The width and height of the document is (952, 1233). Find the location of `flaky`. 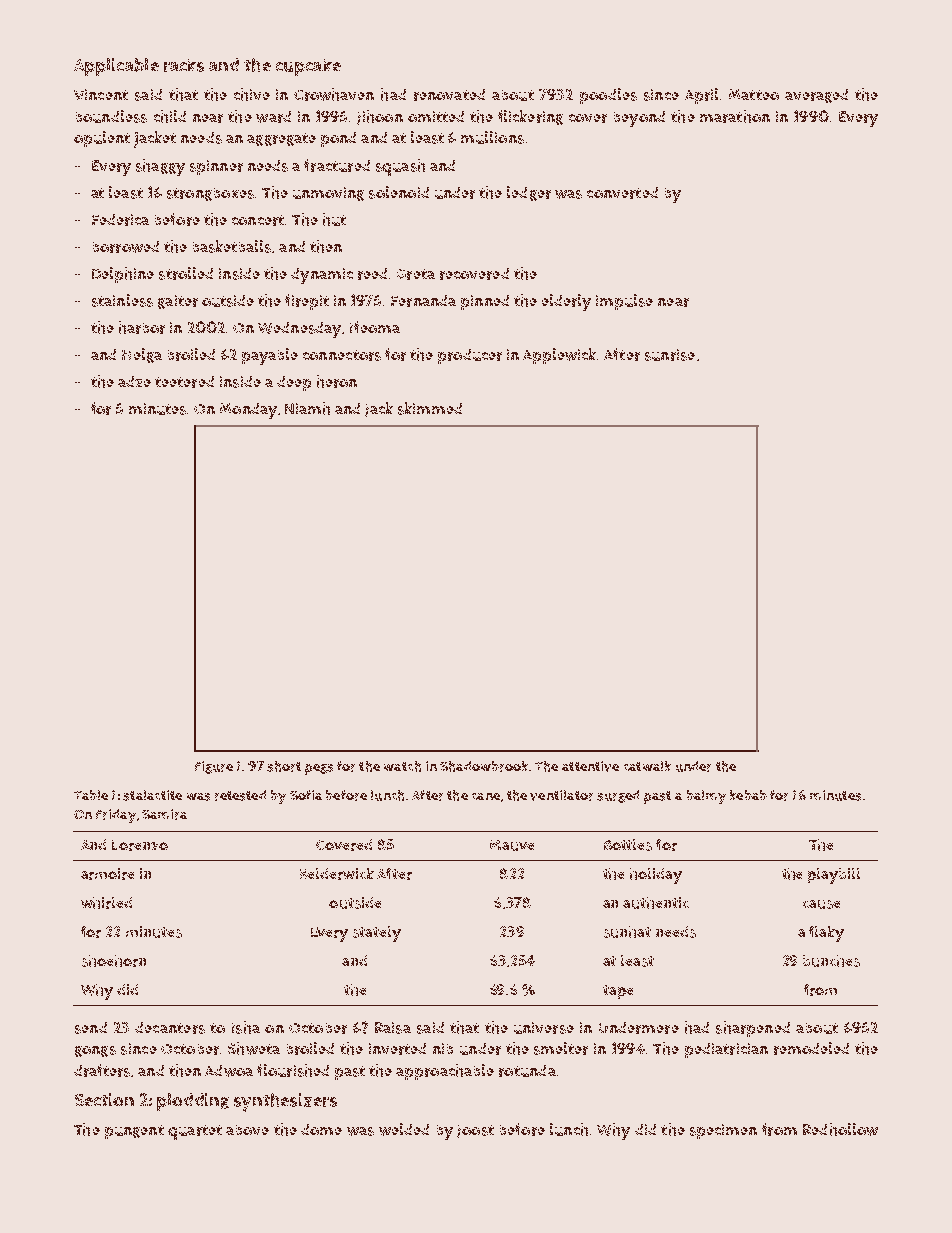

flaky is located at coordinates (826, 934).
